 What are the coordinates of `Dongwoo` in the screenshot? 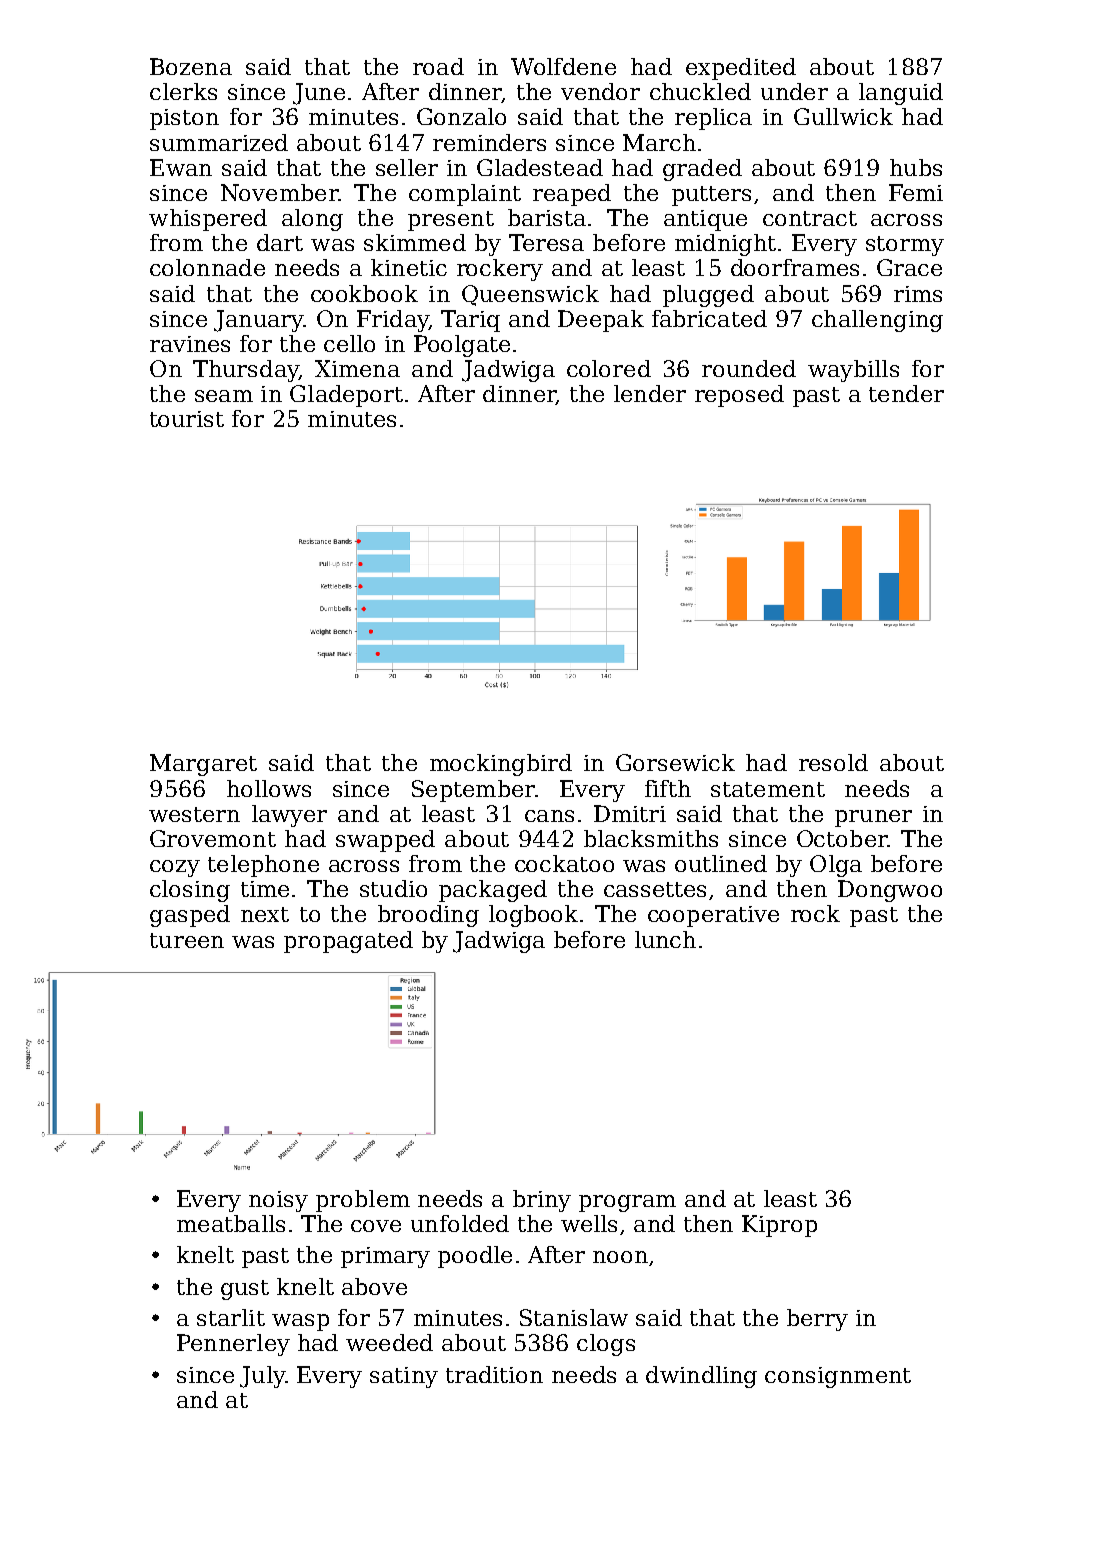 It's located at (890, 891).
